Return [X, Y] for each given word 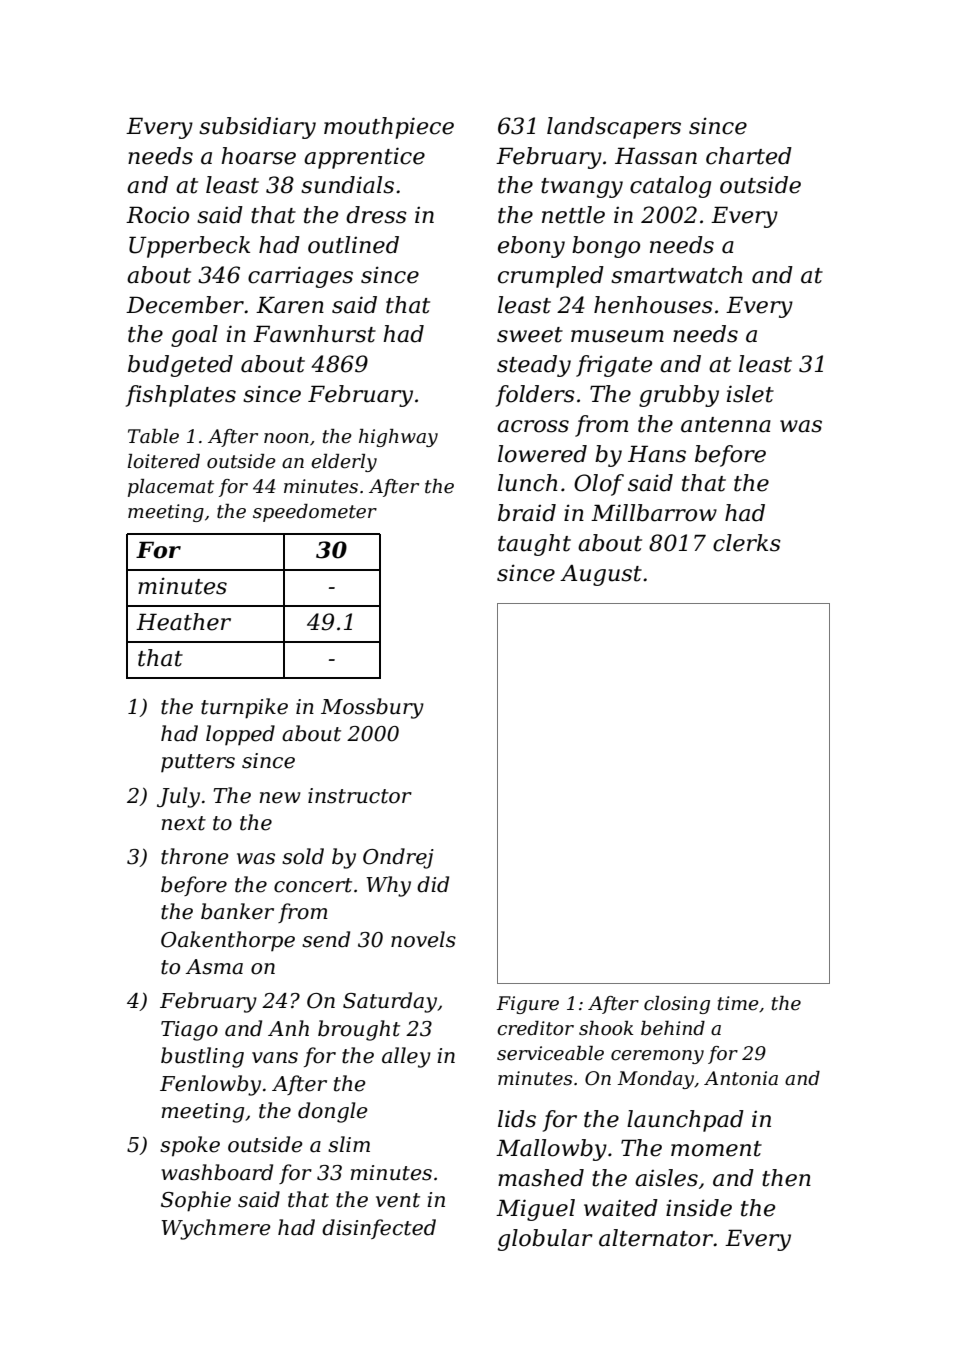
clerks [747, 543]
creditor [535, 1028]
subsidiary [257, 128]
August [601, 575]
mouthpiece [389, 128]
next [184, 823]
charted [749, 156]
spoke [190, 1146]
